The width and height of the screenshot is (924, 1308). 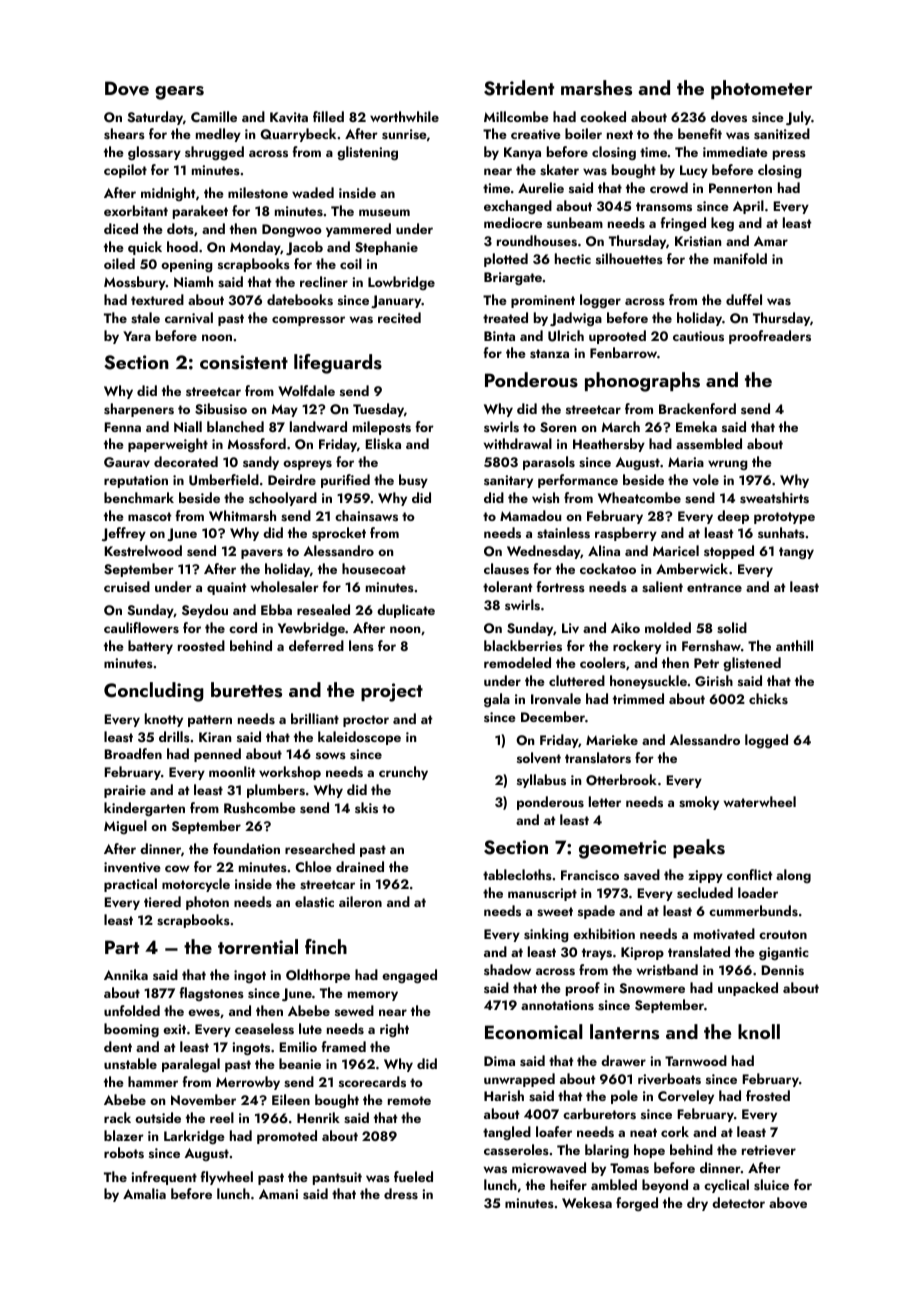 I want to click on Girish, so click(x=714, y=681).
